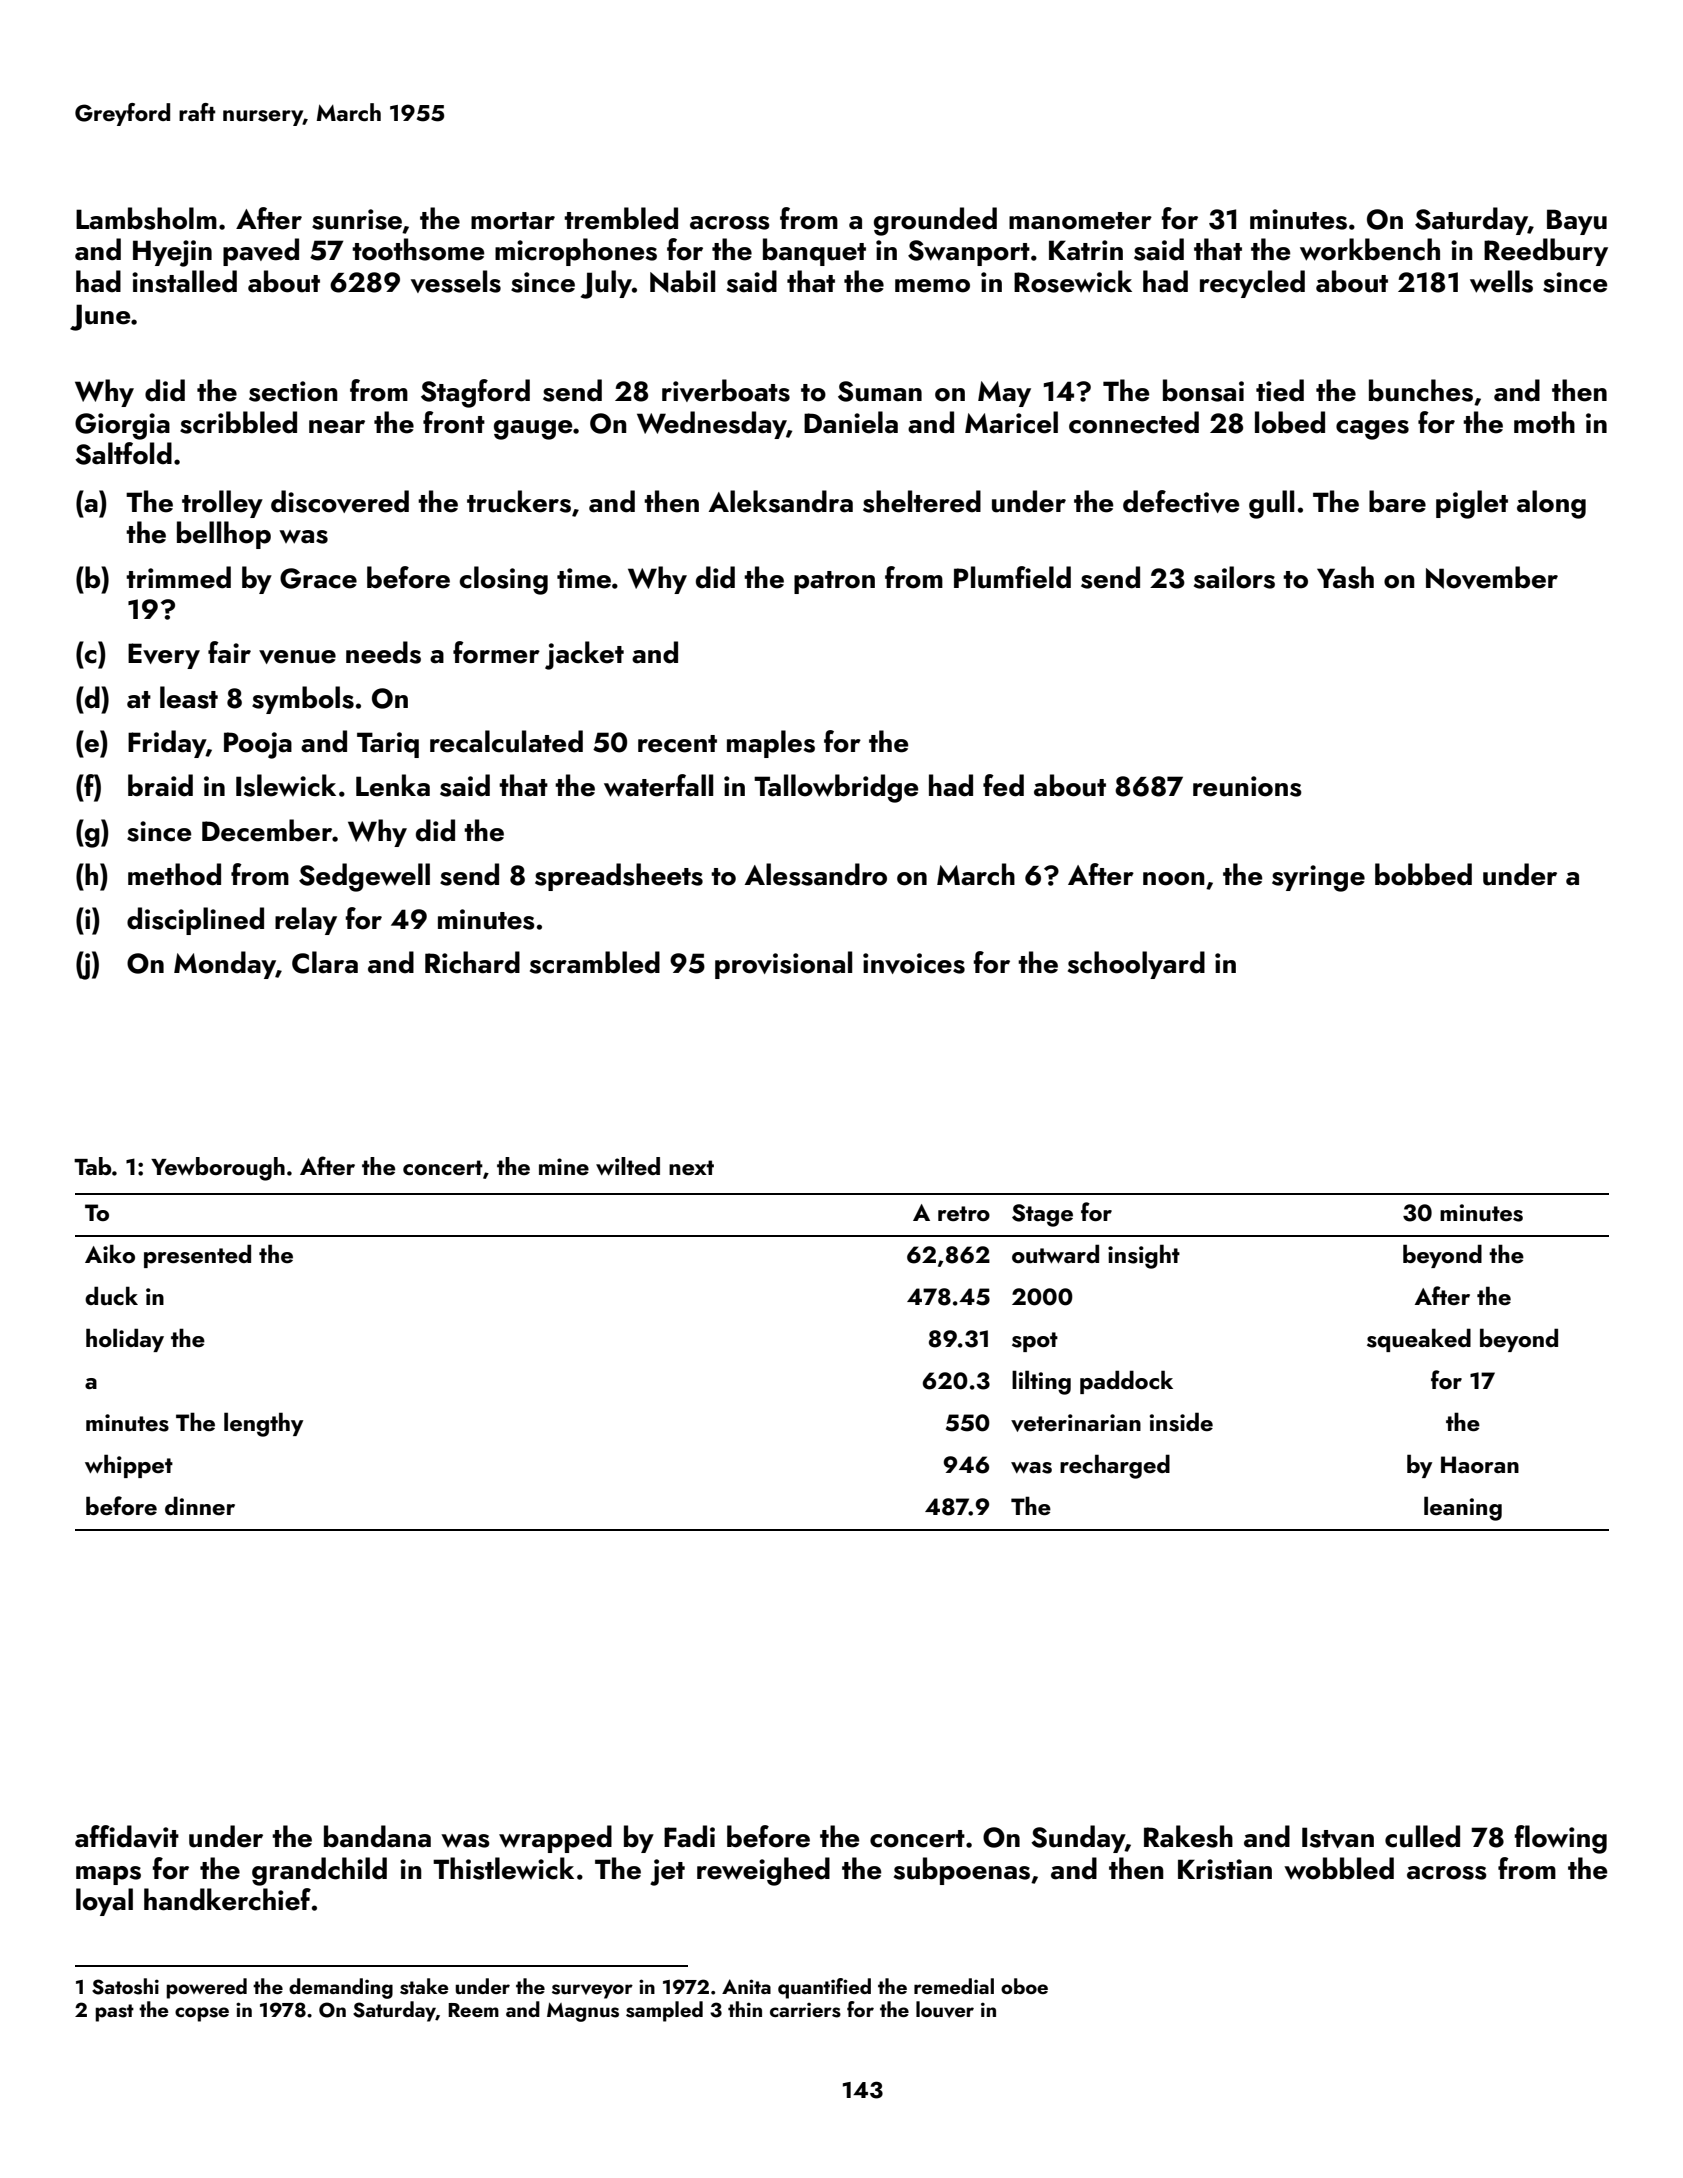  Describe the element at coordinates (1419, 1340) in the document. I see `squeaked` at that location.
